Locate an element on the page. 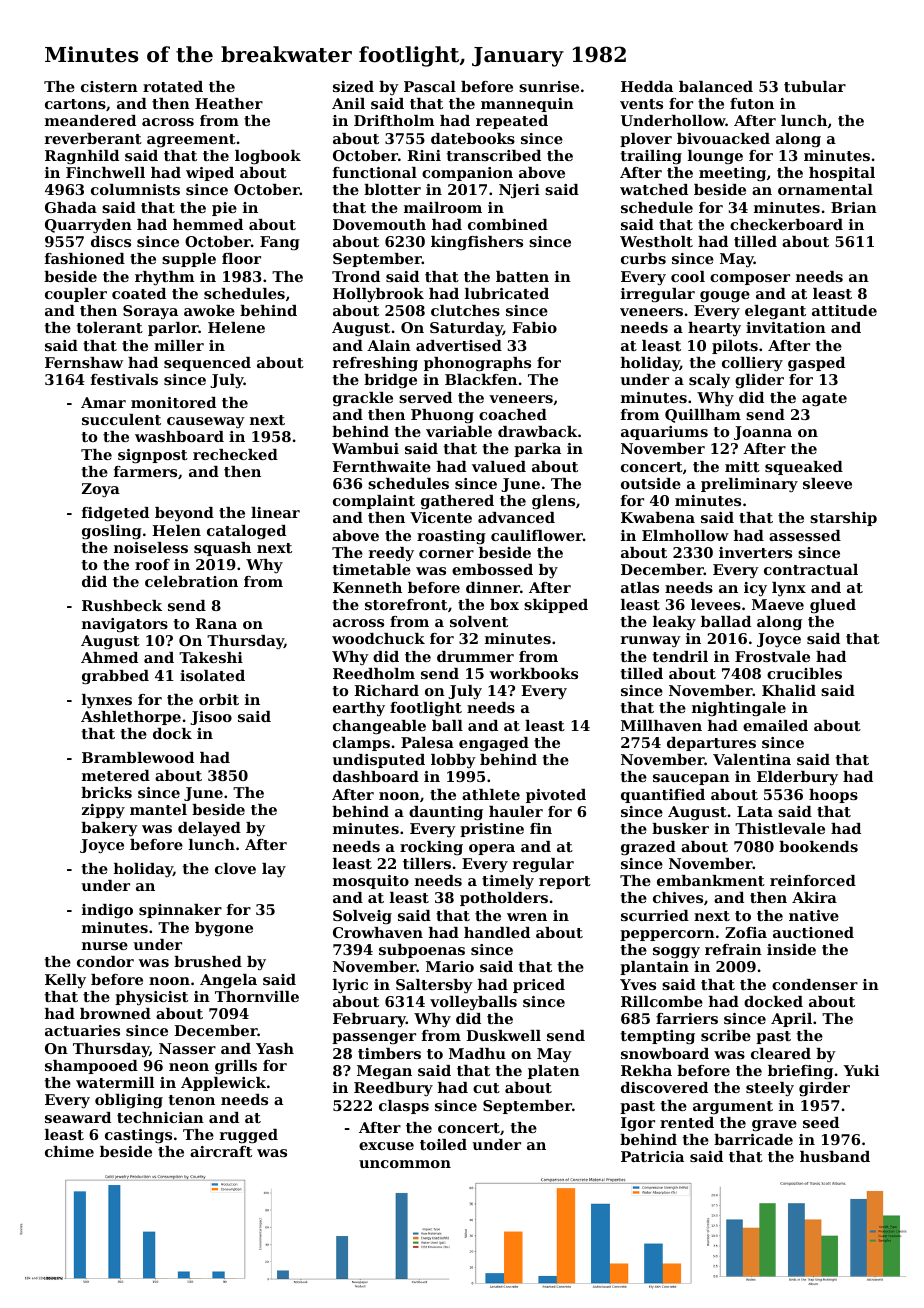 Image resolution: width=924 pixels, height=1308 pixels. glens is located at coordinates (553, 502).
